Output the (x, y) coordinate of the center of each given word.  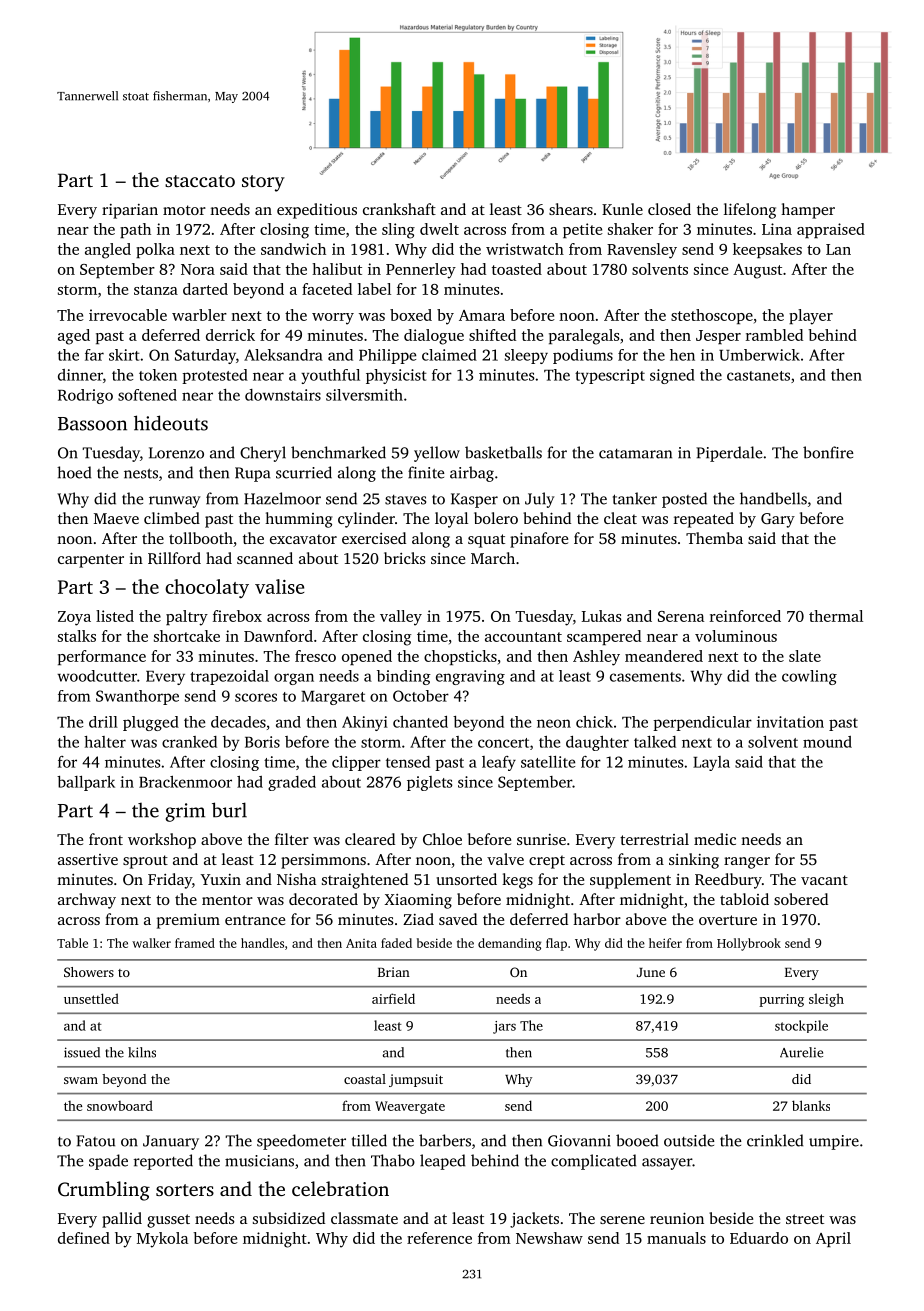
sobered (801, 899)
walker (151, 943)
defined (84, 1238)
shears (571, 209)
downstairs (283, 395)
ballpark (86, 783)
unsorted (466, 879)
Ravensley (642, 251)
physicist (396, 376)
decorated (323, 899)
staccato (200, 181)
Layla (711, 763)
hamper (808, 211)
